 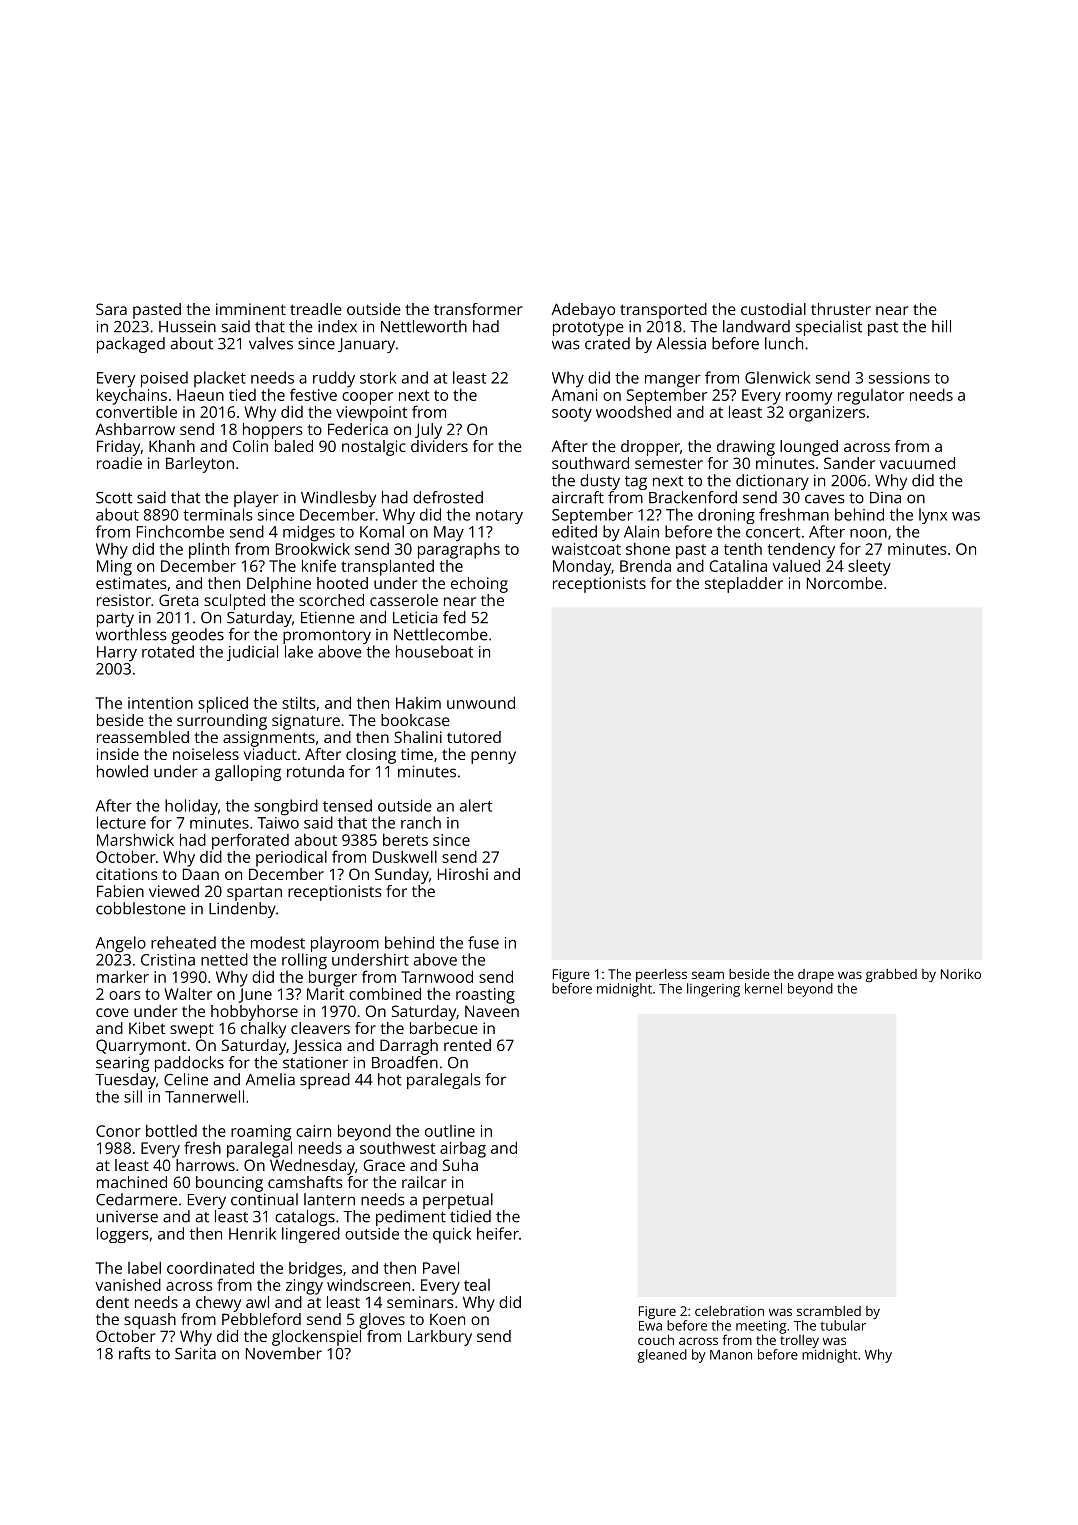 What do you see at coordinates (286, 807) in the document?
I see `songbird` at bounding box center [286, 807].
